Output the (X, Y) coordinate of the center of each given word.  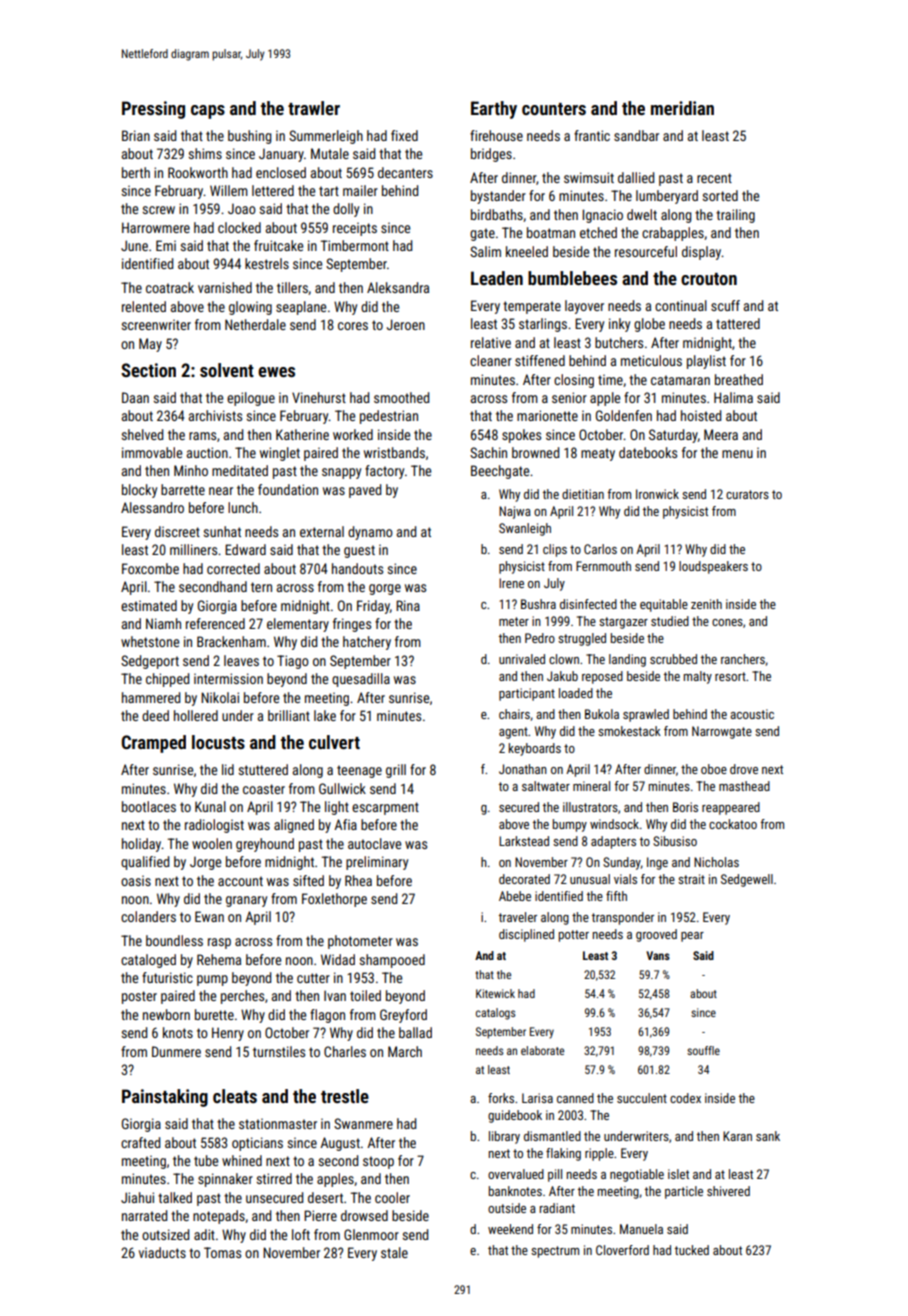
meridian (682, 108)
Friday (373, 607)
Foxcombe (150, 568)
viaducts (162, 1252)
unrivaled (522, 659)
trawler (314, 108)
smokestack (629, 731)
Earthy (494, 110)
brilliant (289, 715)
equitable (664, 605)
